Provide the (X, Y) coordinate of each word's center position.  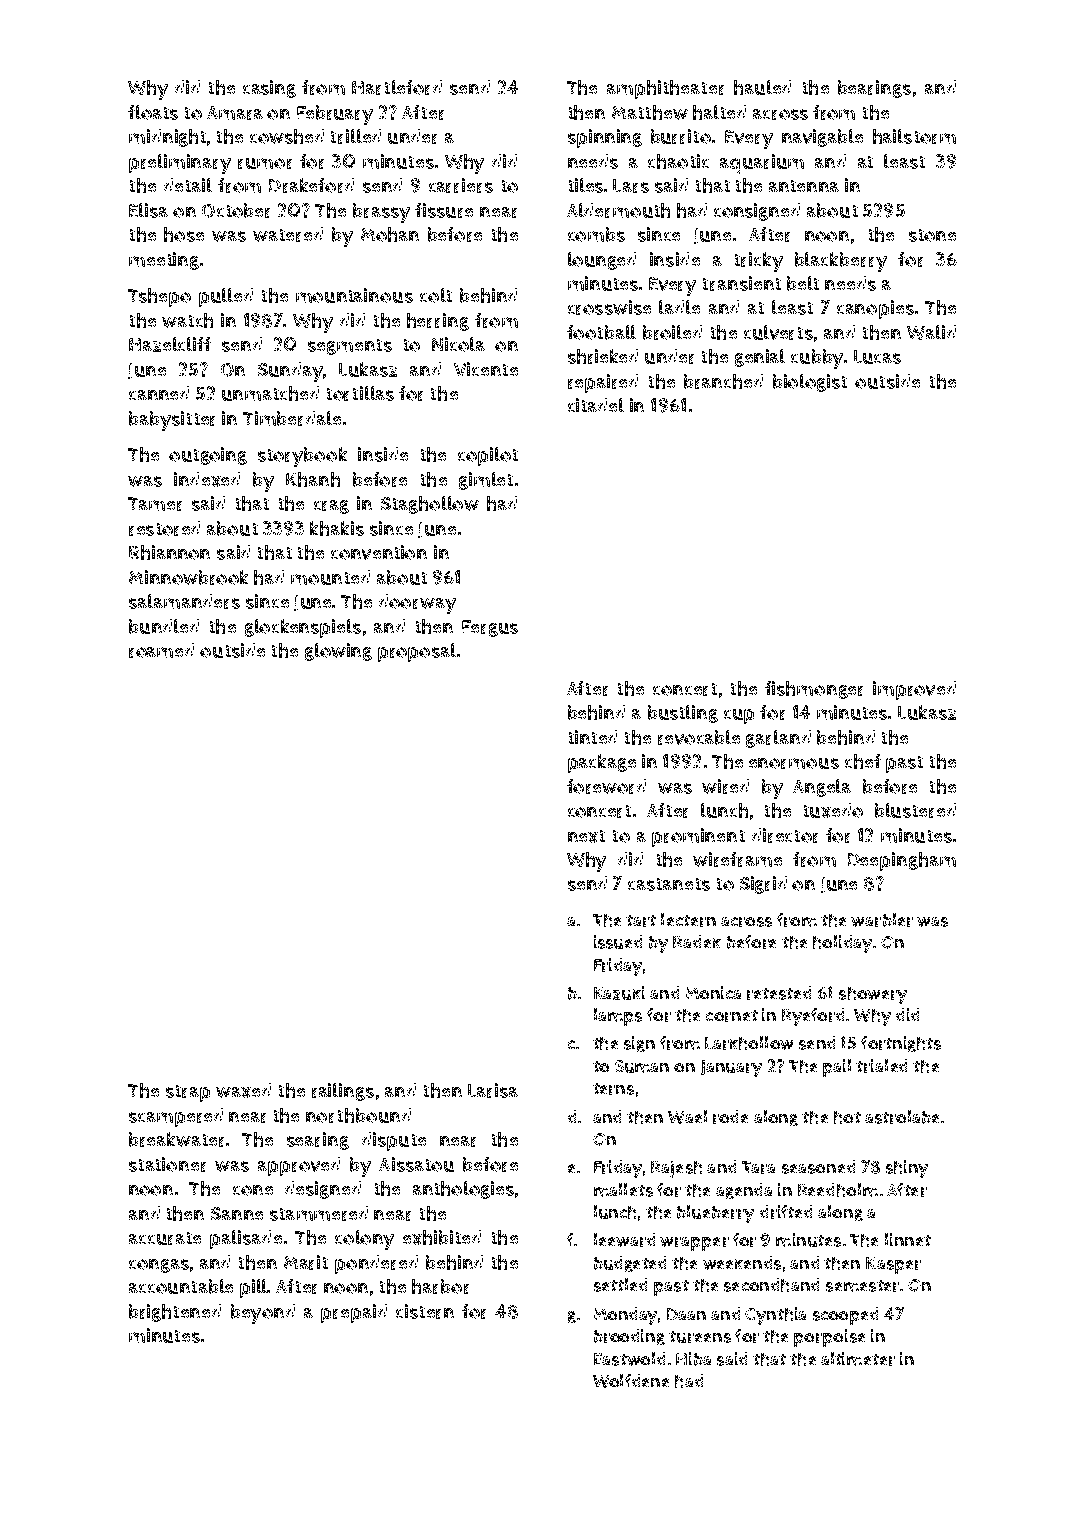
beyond (263, 1314)
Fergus (490, 628)
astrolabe (902, 1117)
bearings (874, 89)
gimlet (486, 481)
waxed (243, 1090)
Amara (235, 113)
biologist (810, 383)
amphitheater (665, 89)
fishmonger (814, 690)
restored (164, 528)
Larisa (493, 1090)
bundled (164, 626)
